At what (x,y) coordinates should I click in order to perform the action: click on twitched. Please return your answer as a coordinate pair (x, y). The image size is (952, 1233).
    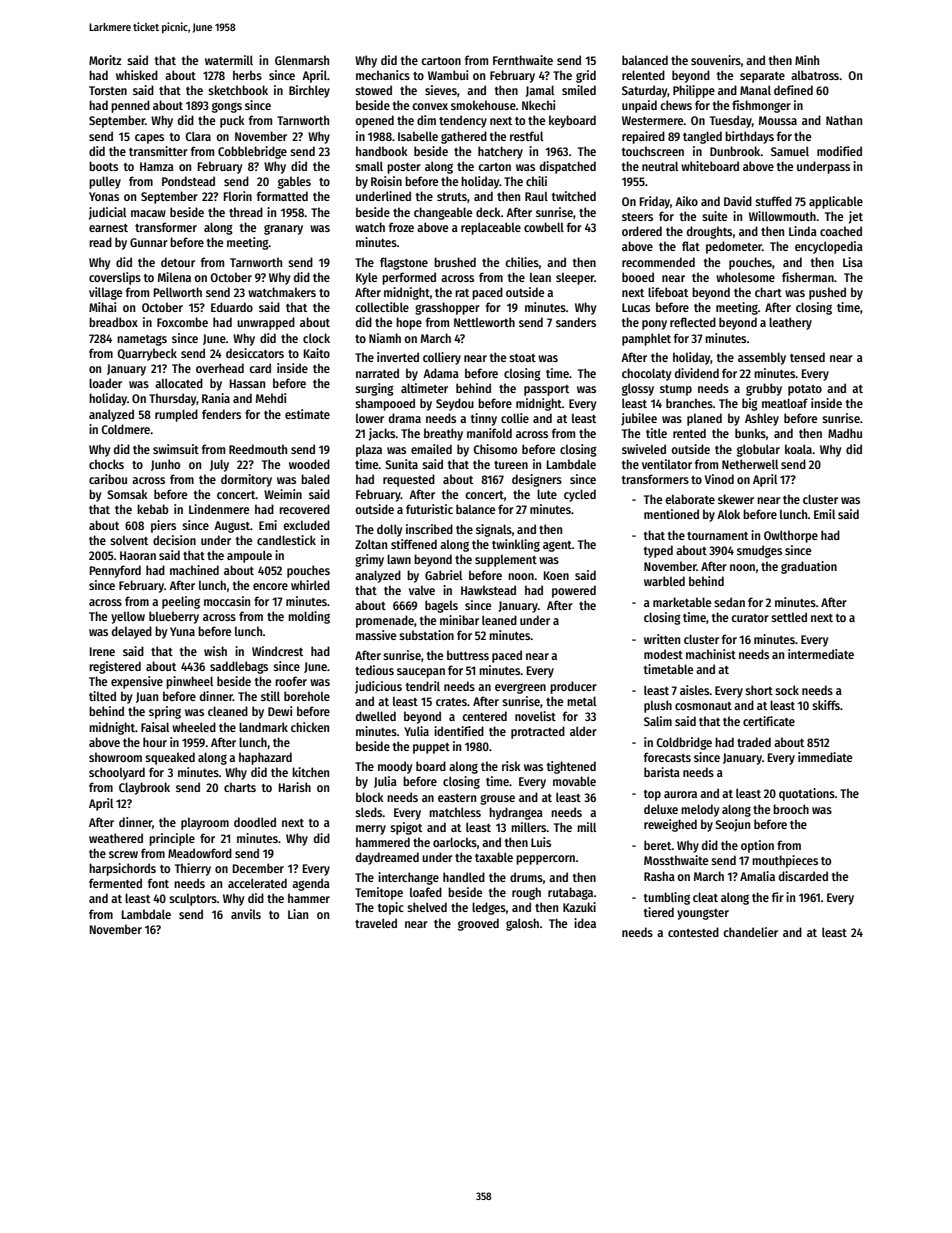
    Looking at the image, I should click on (574, 196).
